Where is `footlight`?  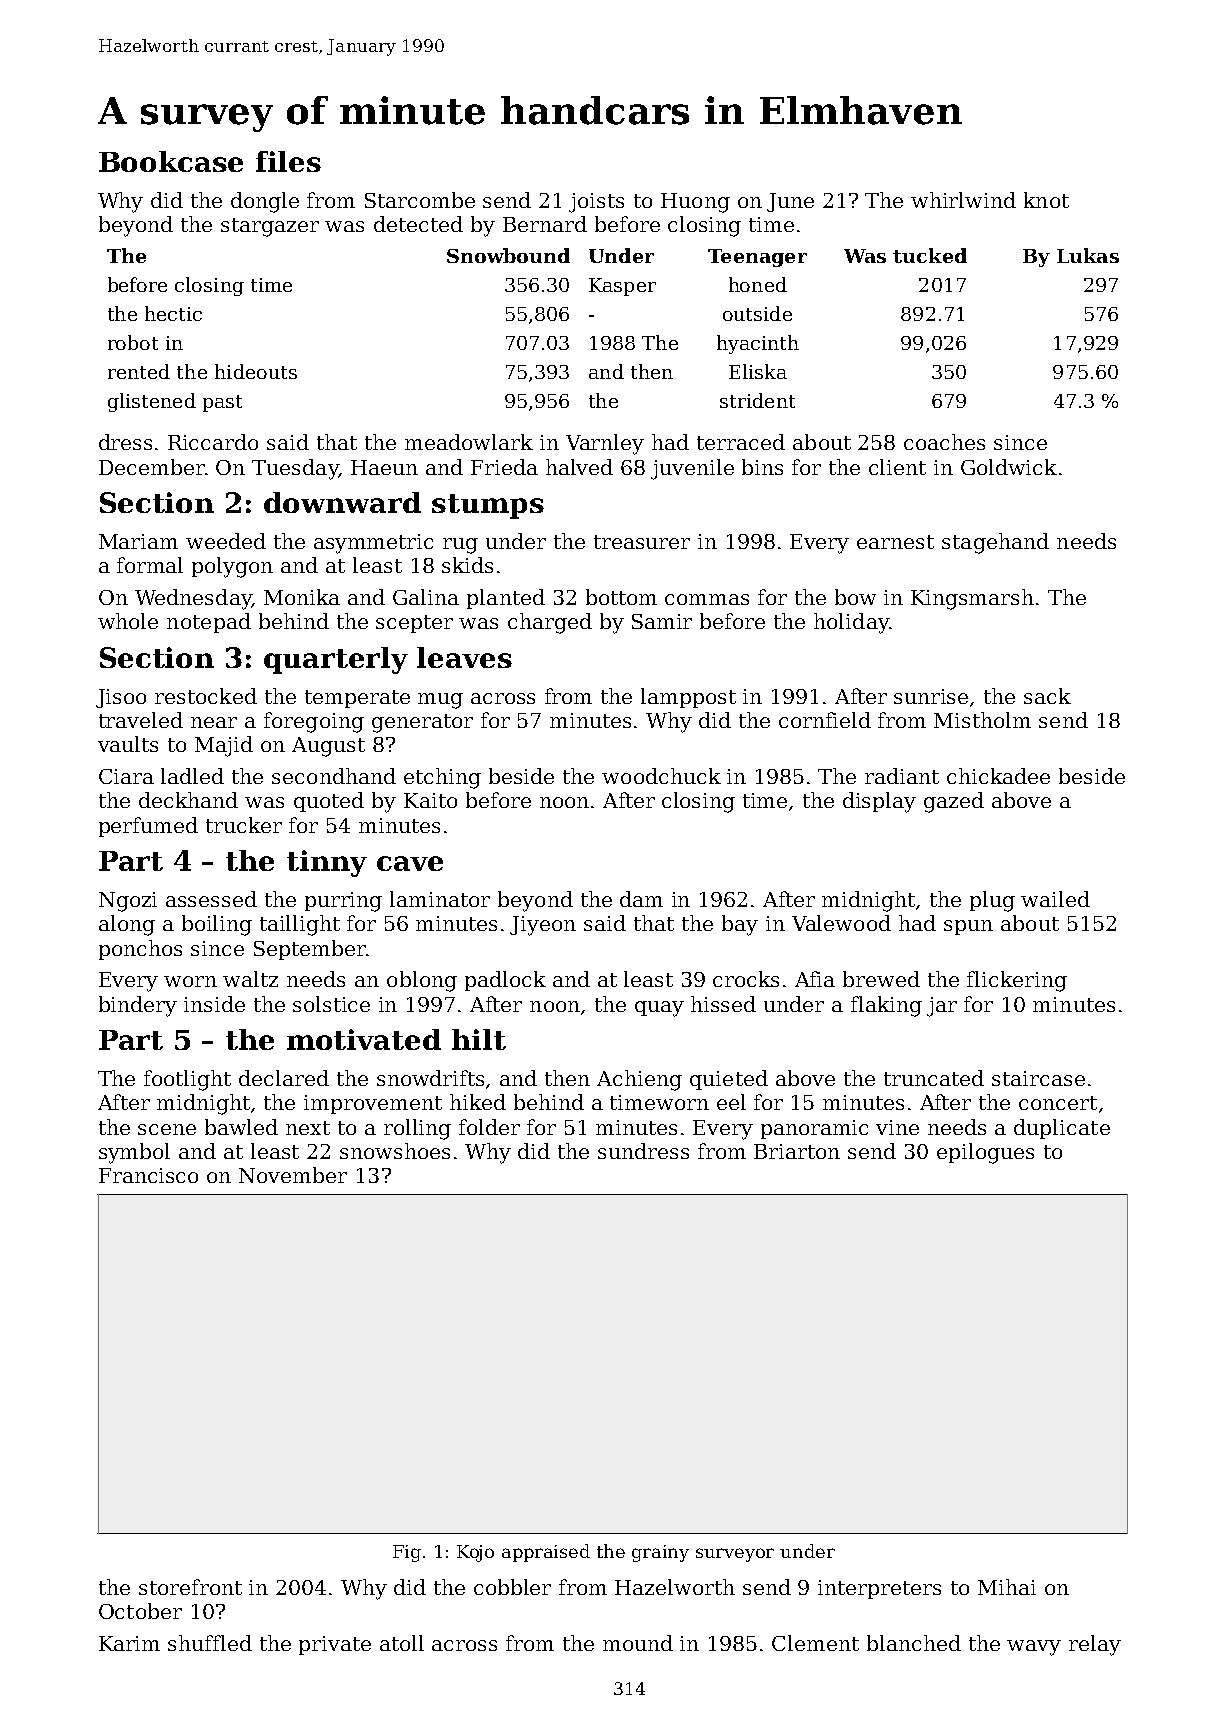
footlight is located at coordinates (187, 1080).
